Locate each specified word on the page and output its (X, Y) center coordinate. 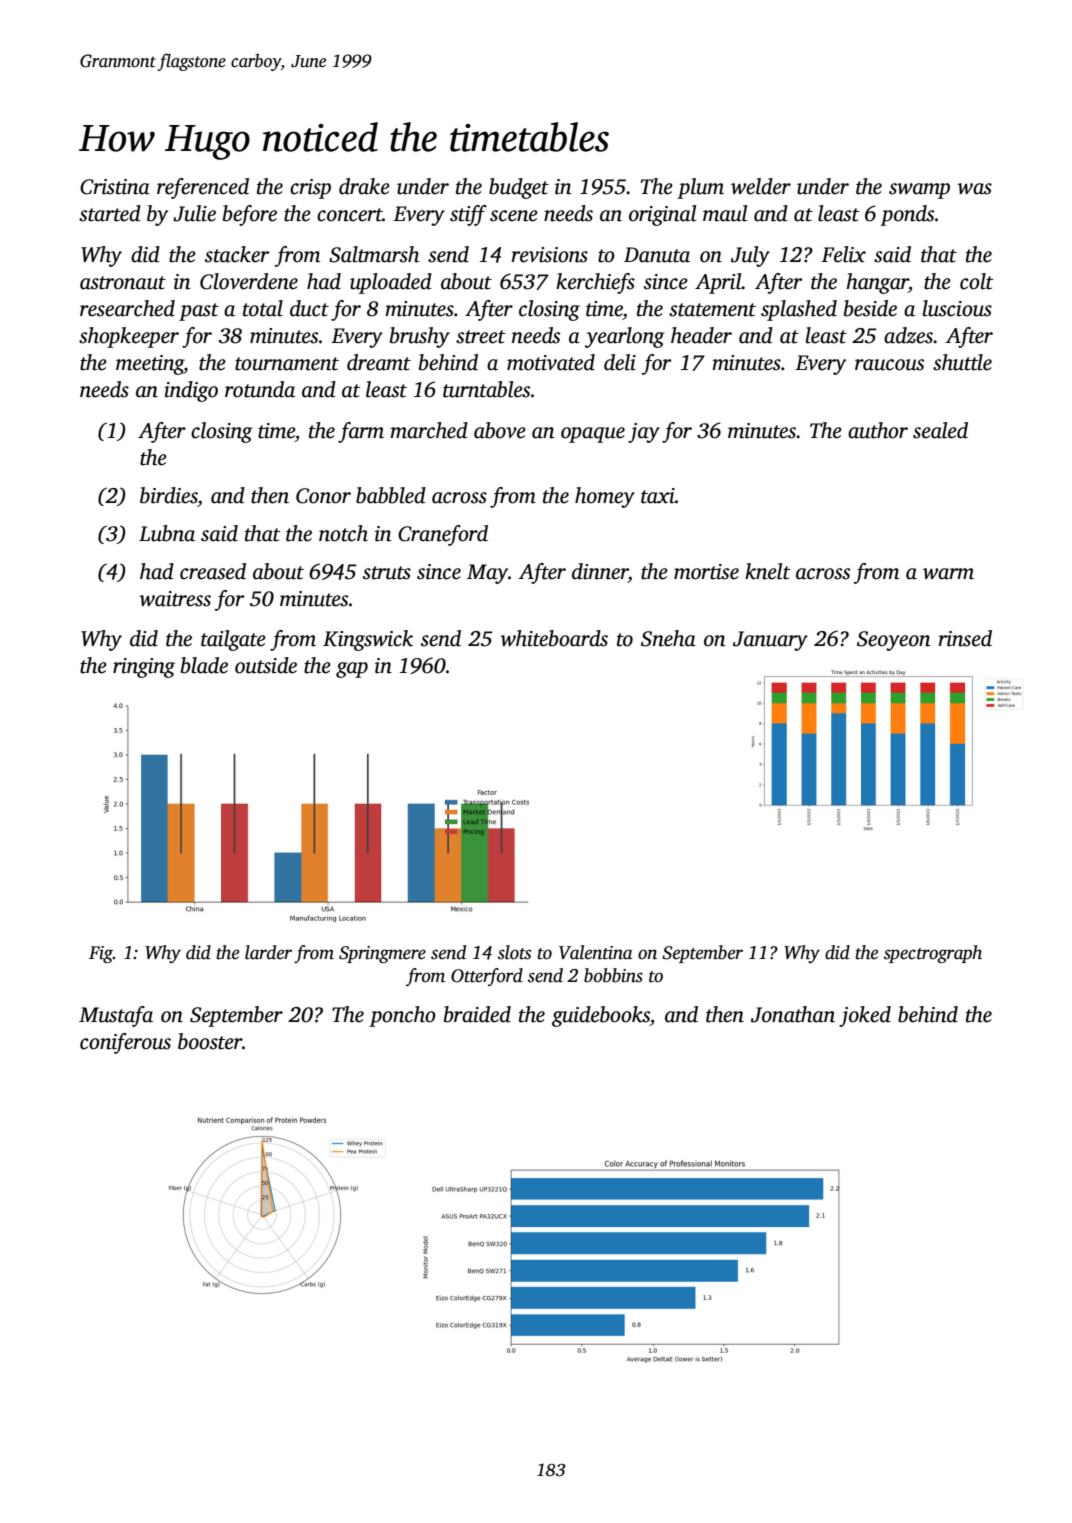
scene (514, 216)
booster (210, 1041)
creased (213, 571)
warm (948, 574)
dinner (600, 571)
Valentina (596, 952)
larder (268, 952)
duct (309, 308)
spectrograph (933, 954)
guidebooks (601, 1016)
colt (976, 281)
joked (865, 1016)
